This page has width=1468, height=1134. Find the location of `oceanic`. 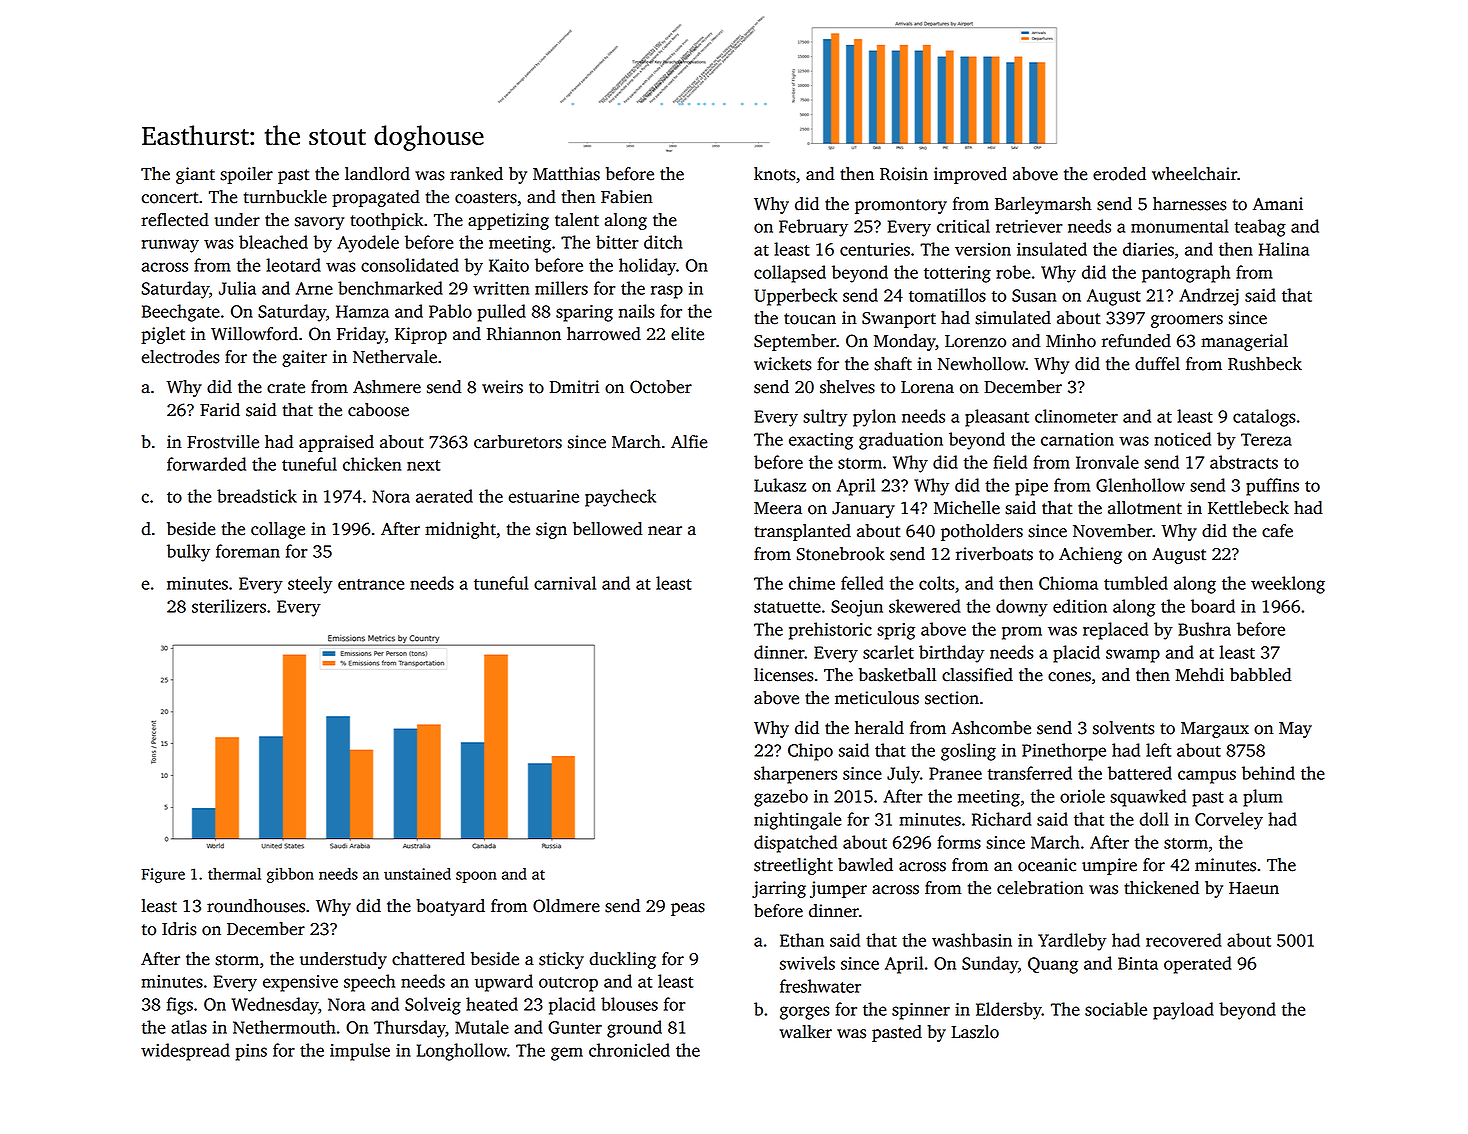

oceanic is located at coordinates (1047, 865).
